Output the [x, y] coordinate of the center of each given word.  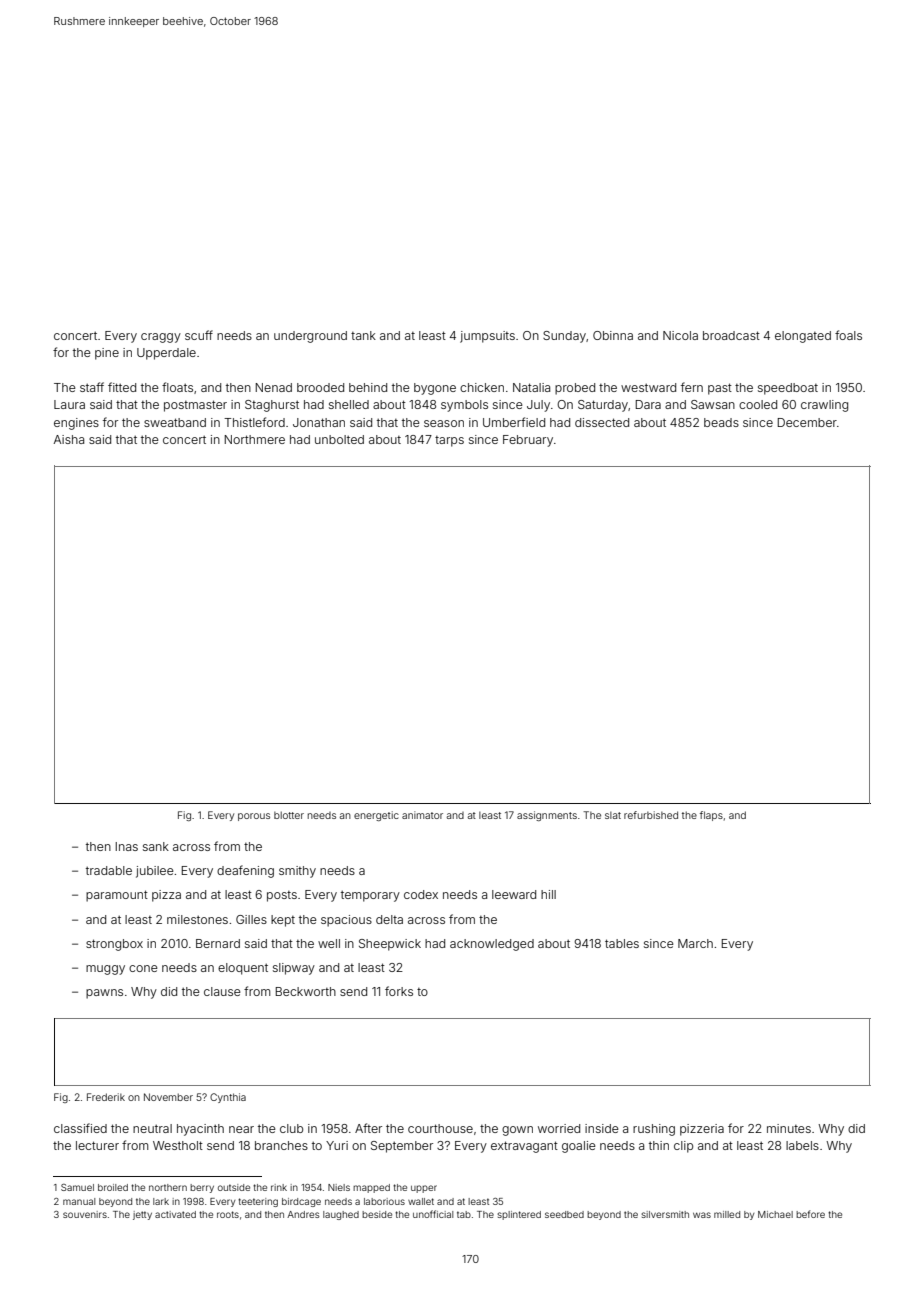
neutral [152, 1128]
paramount [117, 896]
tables [622, 943]
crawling [824, 406]
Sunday [564, 337]
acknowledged [492, 945]
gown [517, 1131]
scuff [199, 335]
